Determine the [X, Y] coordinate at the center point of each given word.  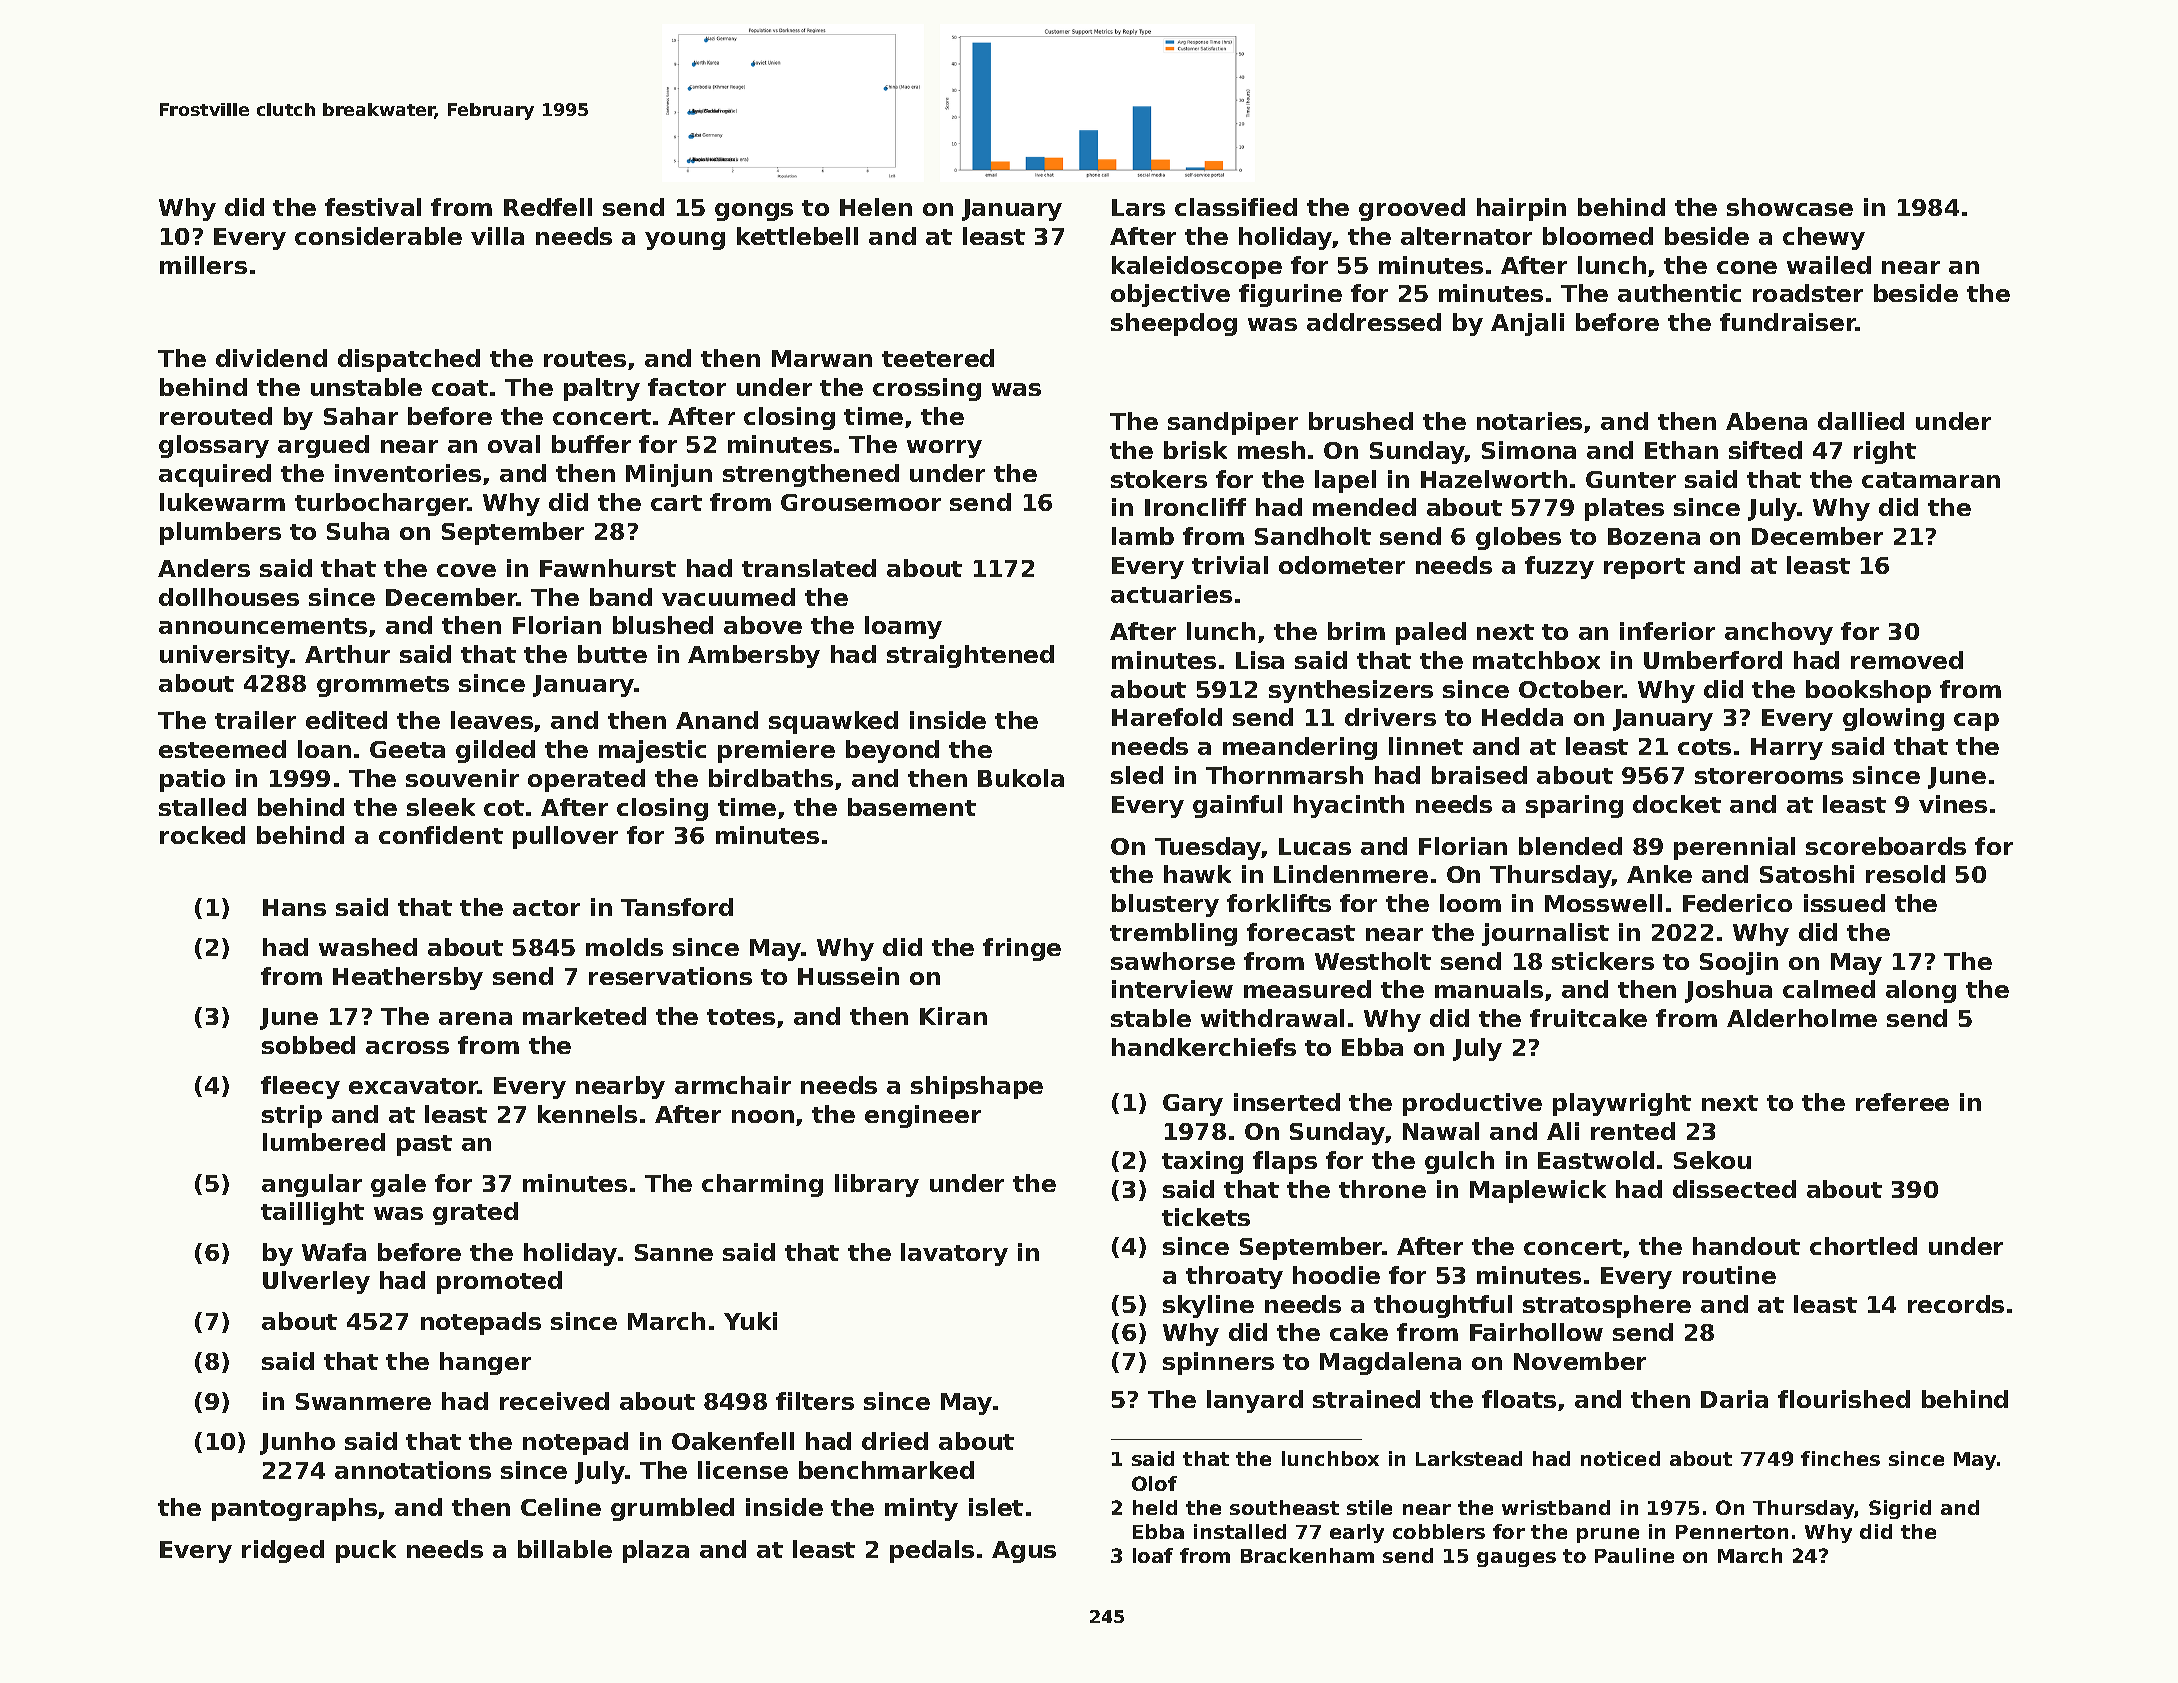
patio [192, 780]
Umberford [1713, 660]
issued [1844, 903]
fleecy [300, 1087]
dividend [271, 358]
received [554, 1401]
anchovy [1779, 633]
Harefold [1167, 717]
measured [1307, 989]
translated [809, 568]
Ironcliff [1195, 507]
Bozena [1654, 536]
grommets [383, 686]
